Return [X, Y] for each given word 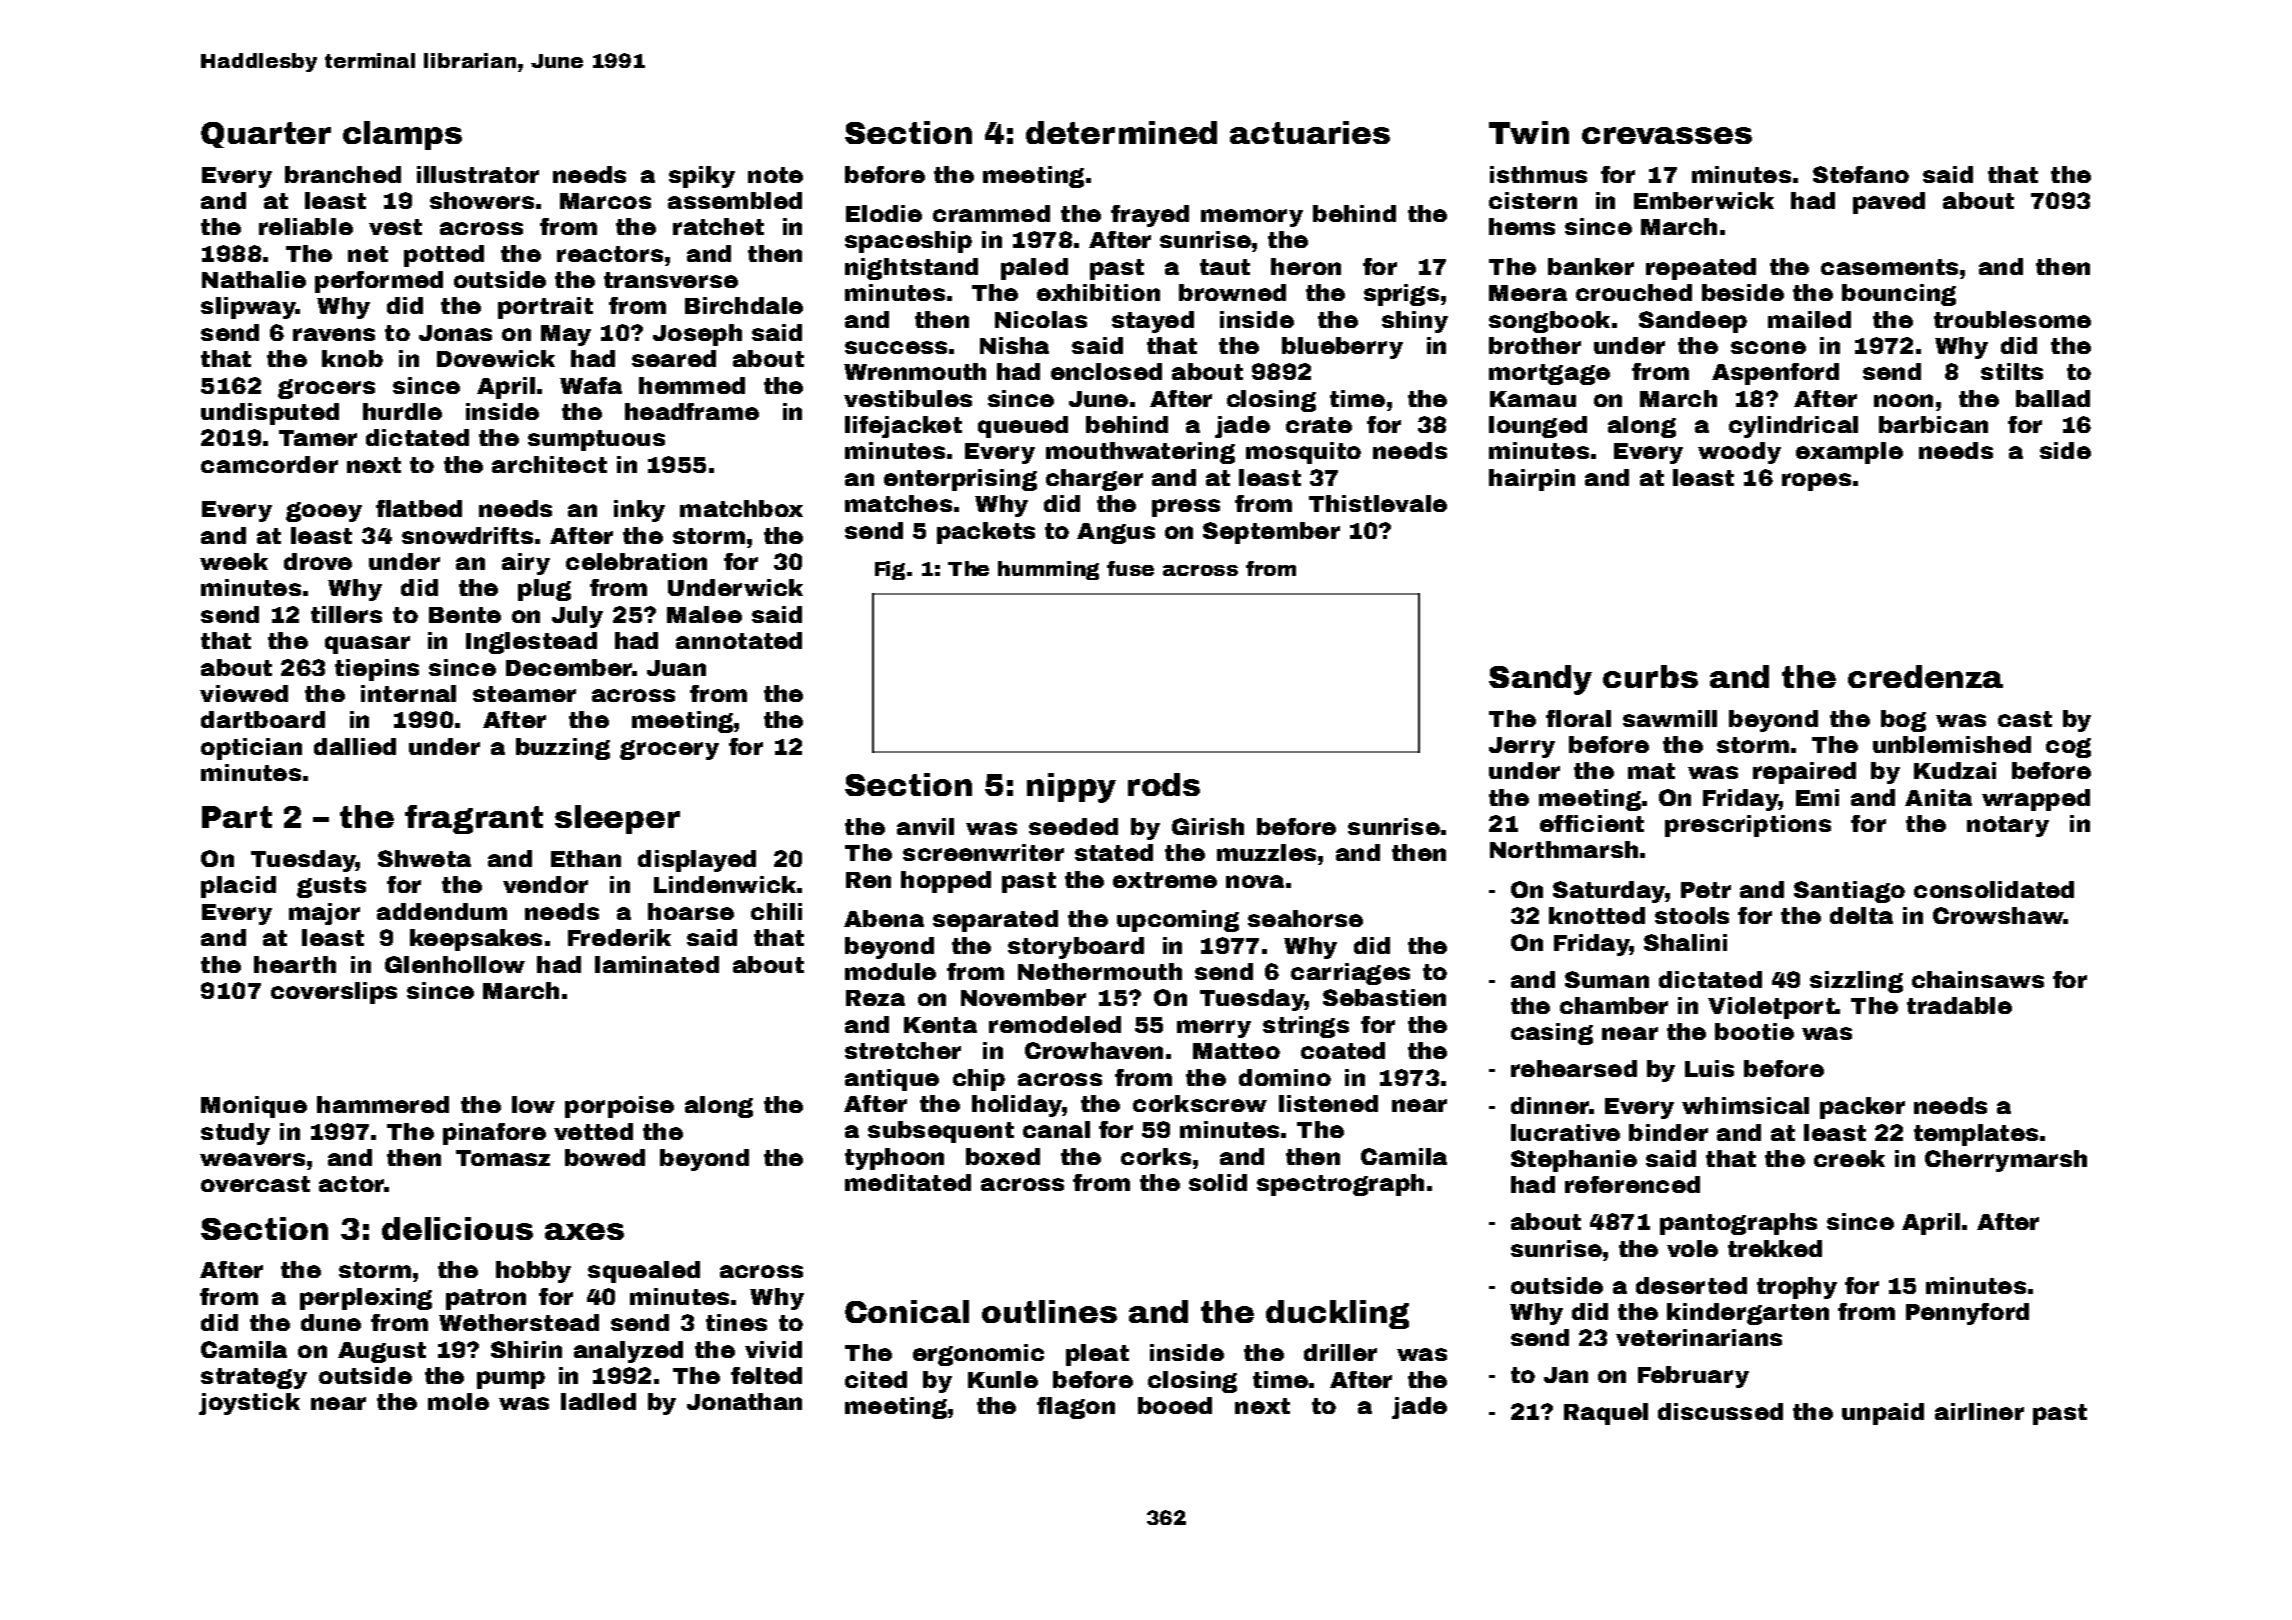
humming [1048, 570]
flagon [1076, 1408]
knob [352, 358]
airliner [1979, 1411]
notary [2008, 826]
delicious [457, 1228]
